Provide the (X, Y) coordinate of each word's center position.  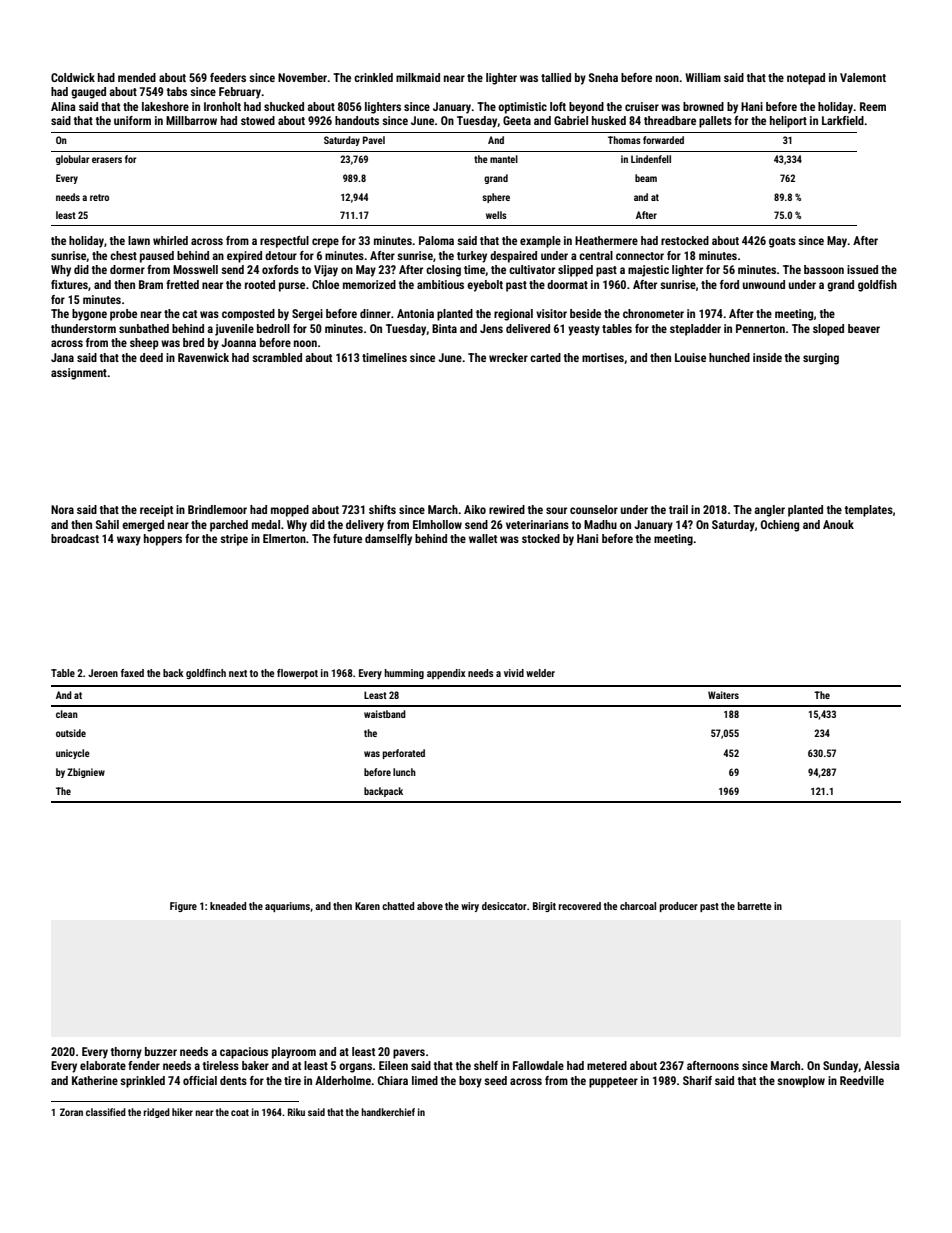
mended (137, 77)
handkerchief (388, 1112)
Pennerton (760, 328)
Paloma (436, 240)
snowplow (801, 1082)
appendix (446, 674)
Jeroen (103, 673)
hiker (182, 1112)
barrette (754, 906)
